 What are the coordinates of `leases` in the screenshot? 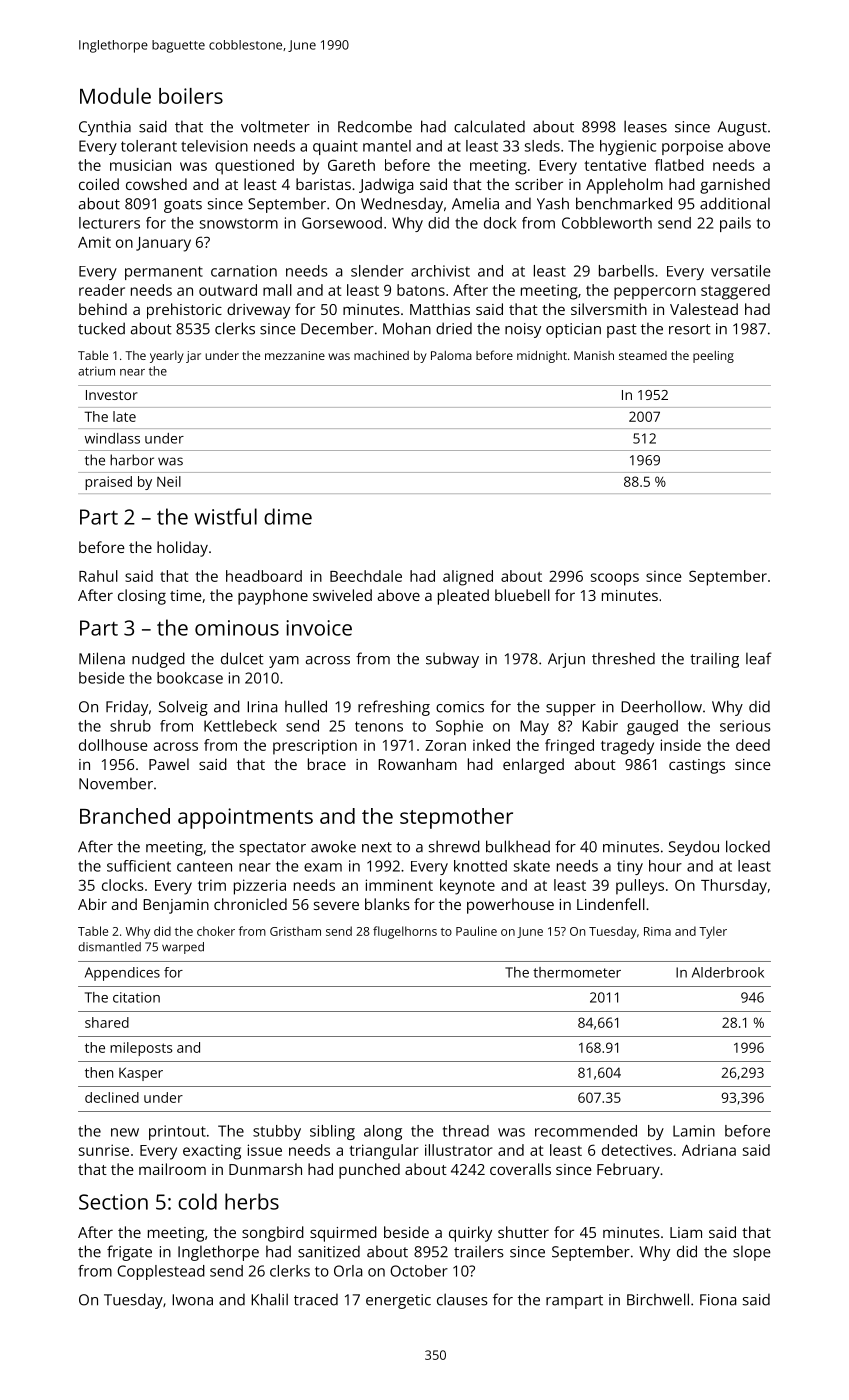 It's located at (645, 126).
